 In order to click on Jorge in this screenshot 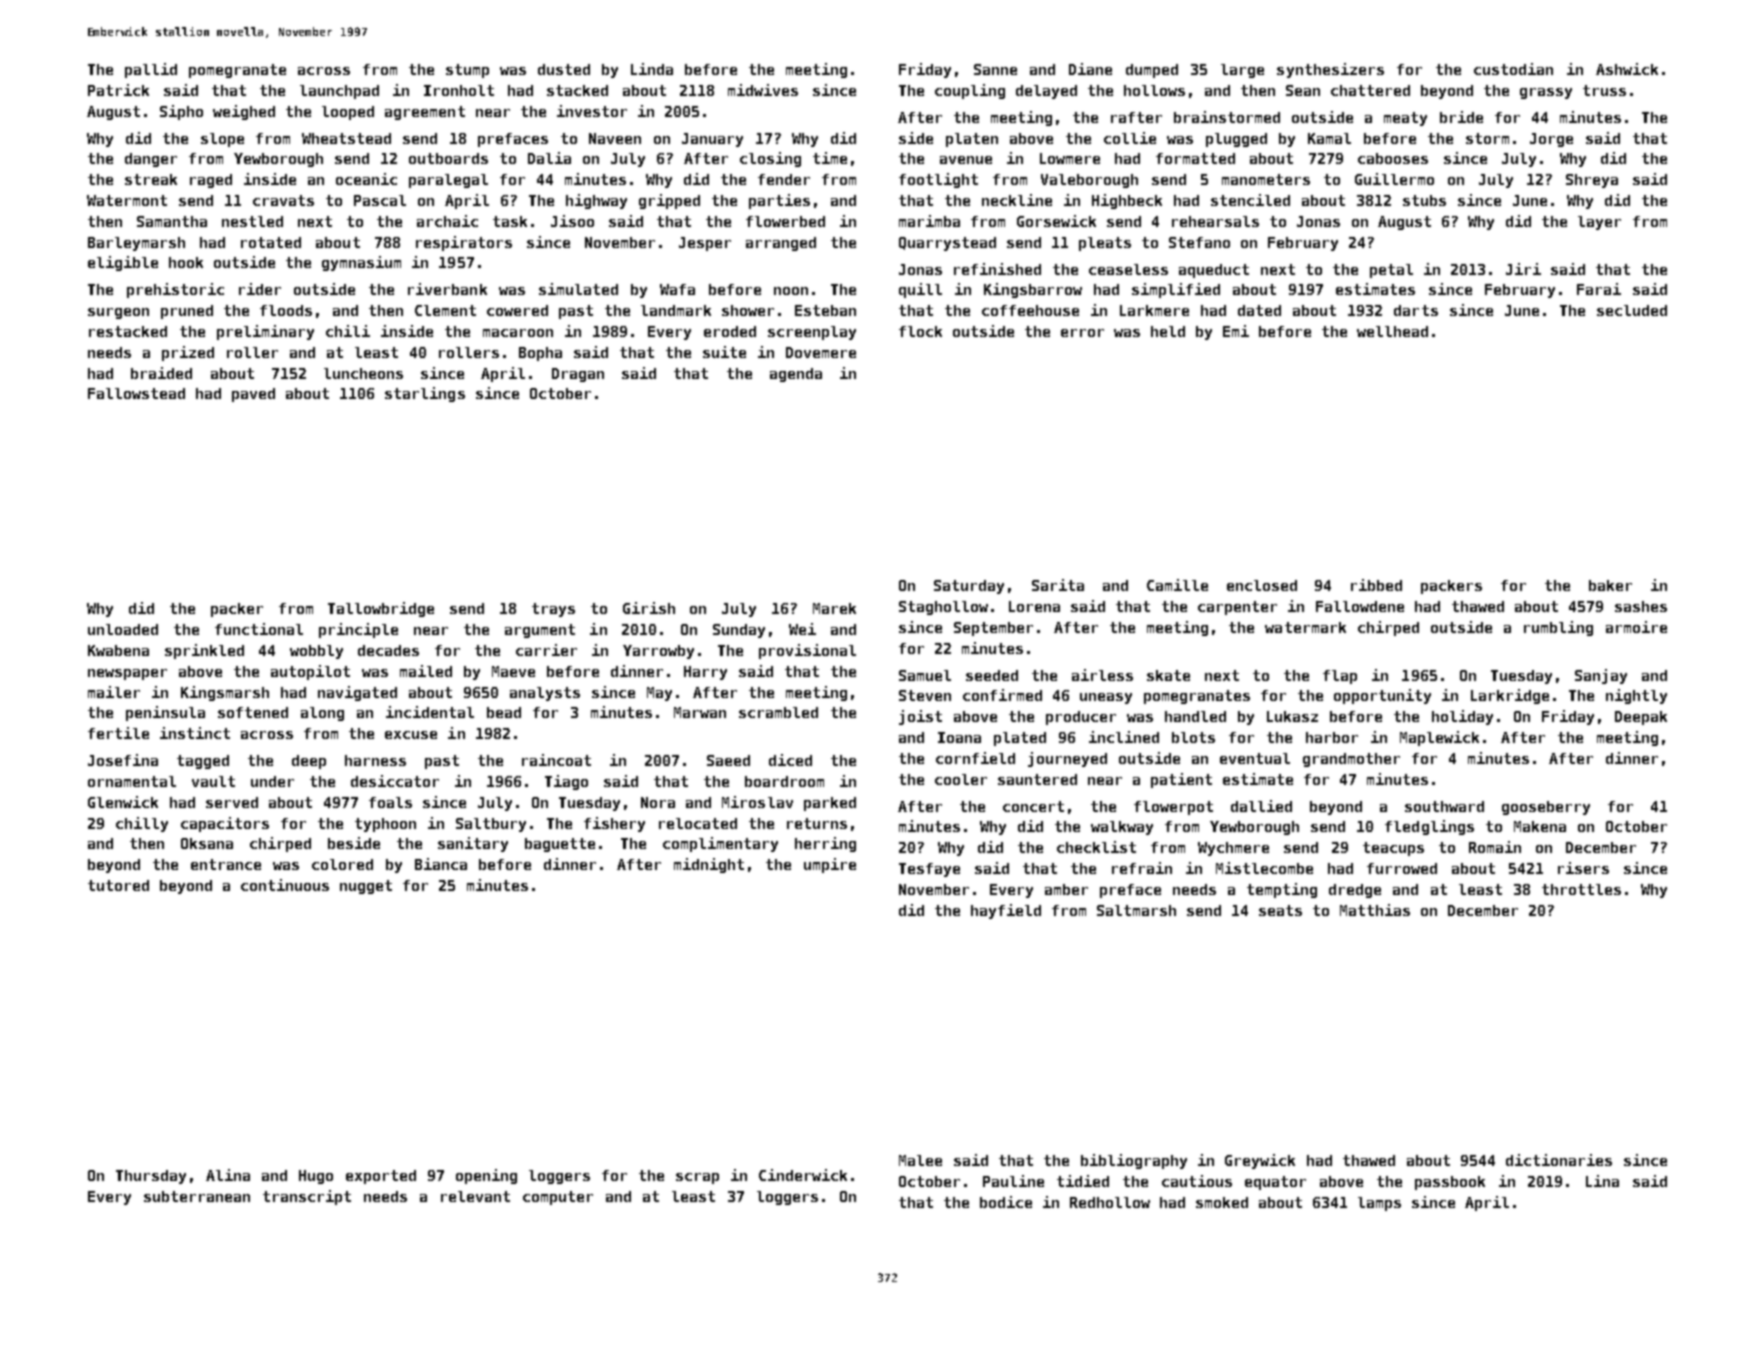, I will do `click(1551, 140)`.
